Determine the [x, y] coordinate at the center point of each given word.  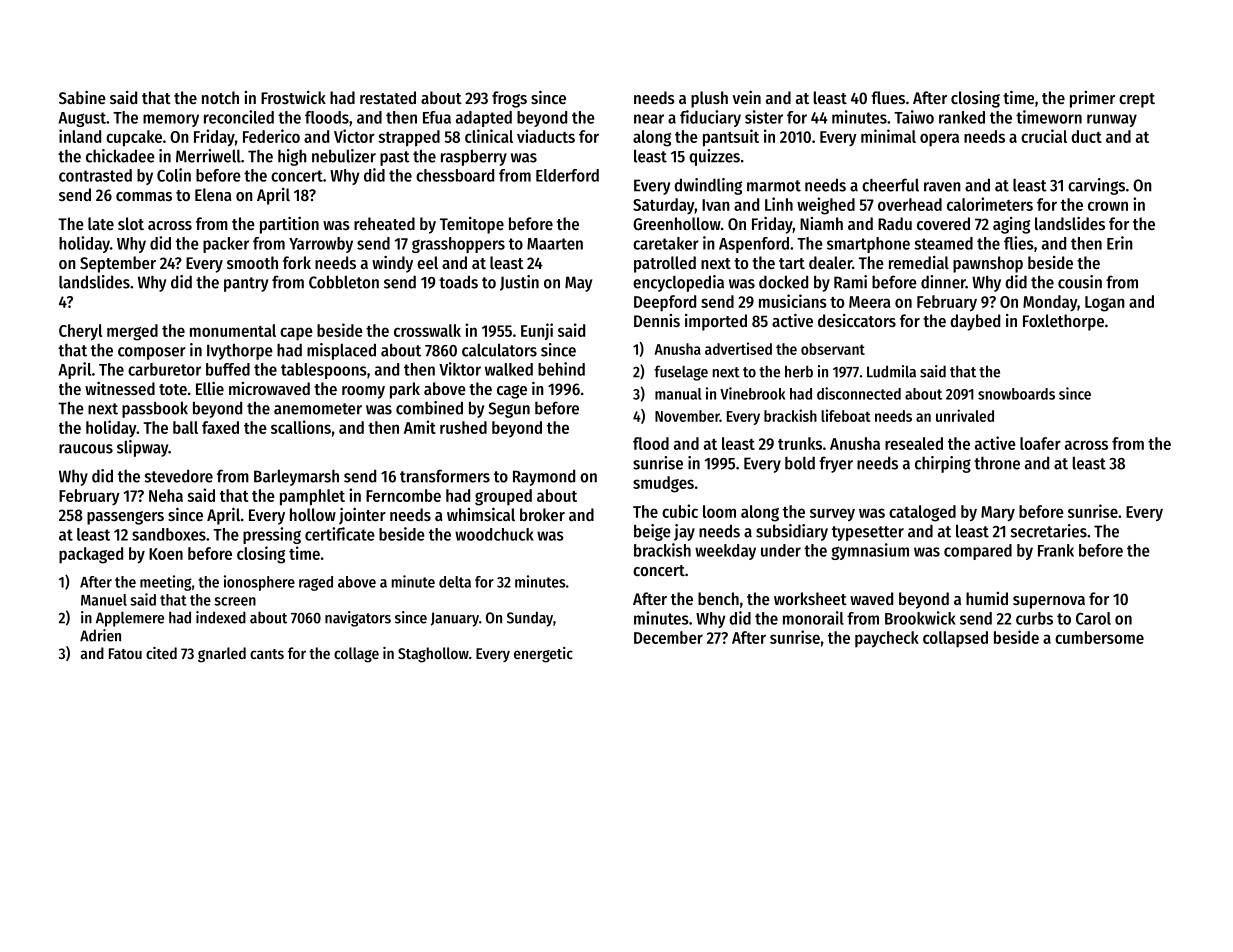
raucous [86, 449]
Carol [1093, 618]
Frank [1056, 550]
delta [455, 582]
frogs [509, 99]
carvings [1096, 186]
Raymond [544, 477]
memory [171, 120]
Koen [166, 554]
